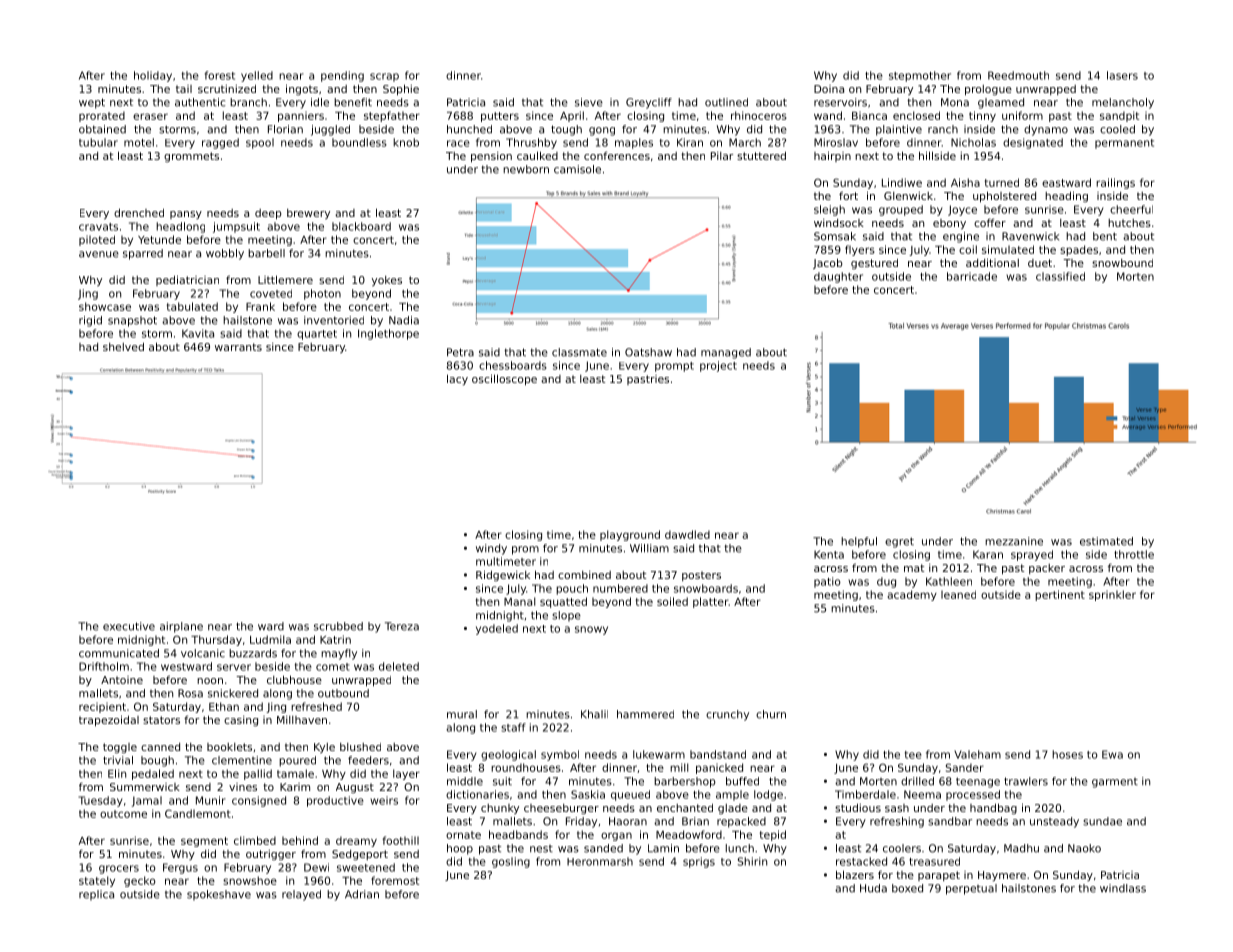 The image size is (1233, 952). Describe the element at coordinates (238, 347) in the page. I see `warrants` at that location.
